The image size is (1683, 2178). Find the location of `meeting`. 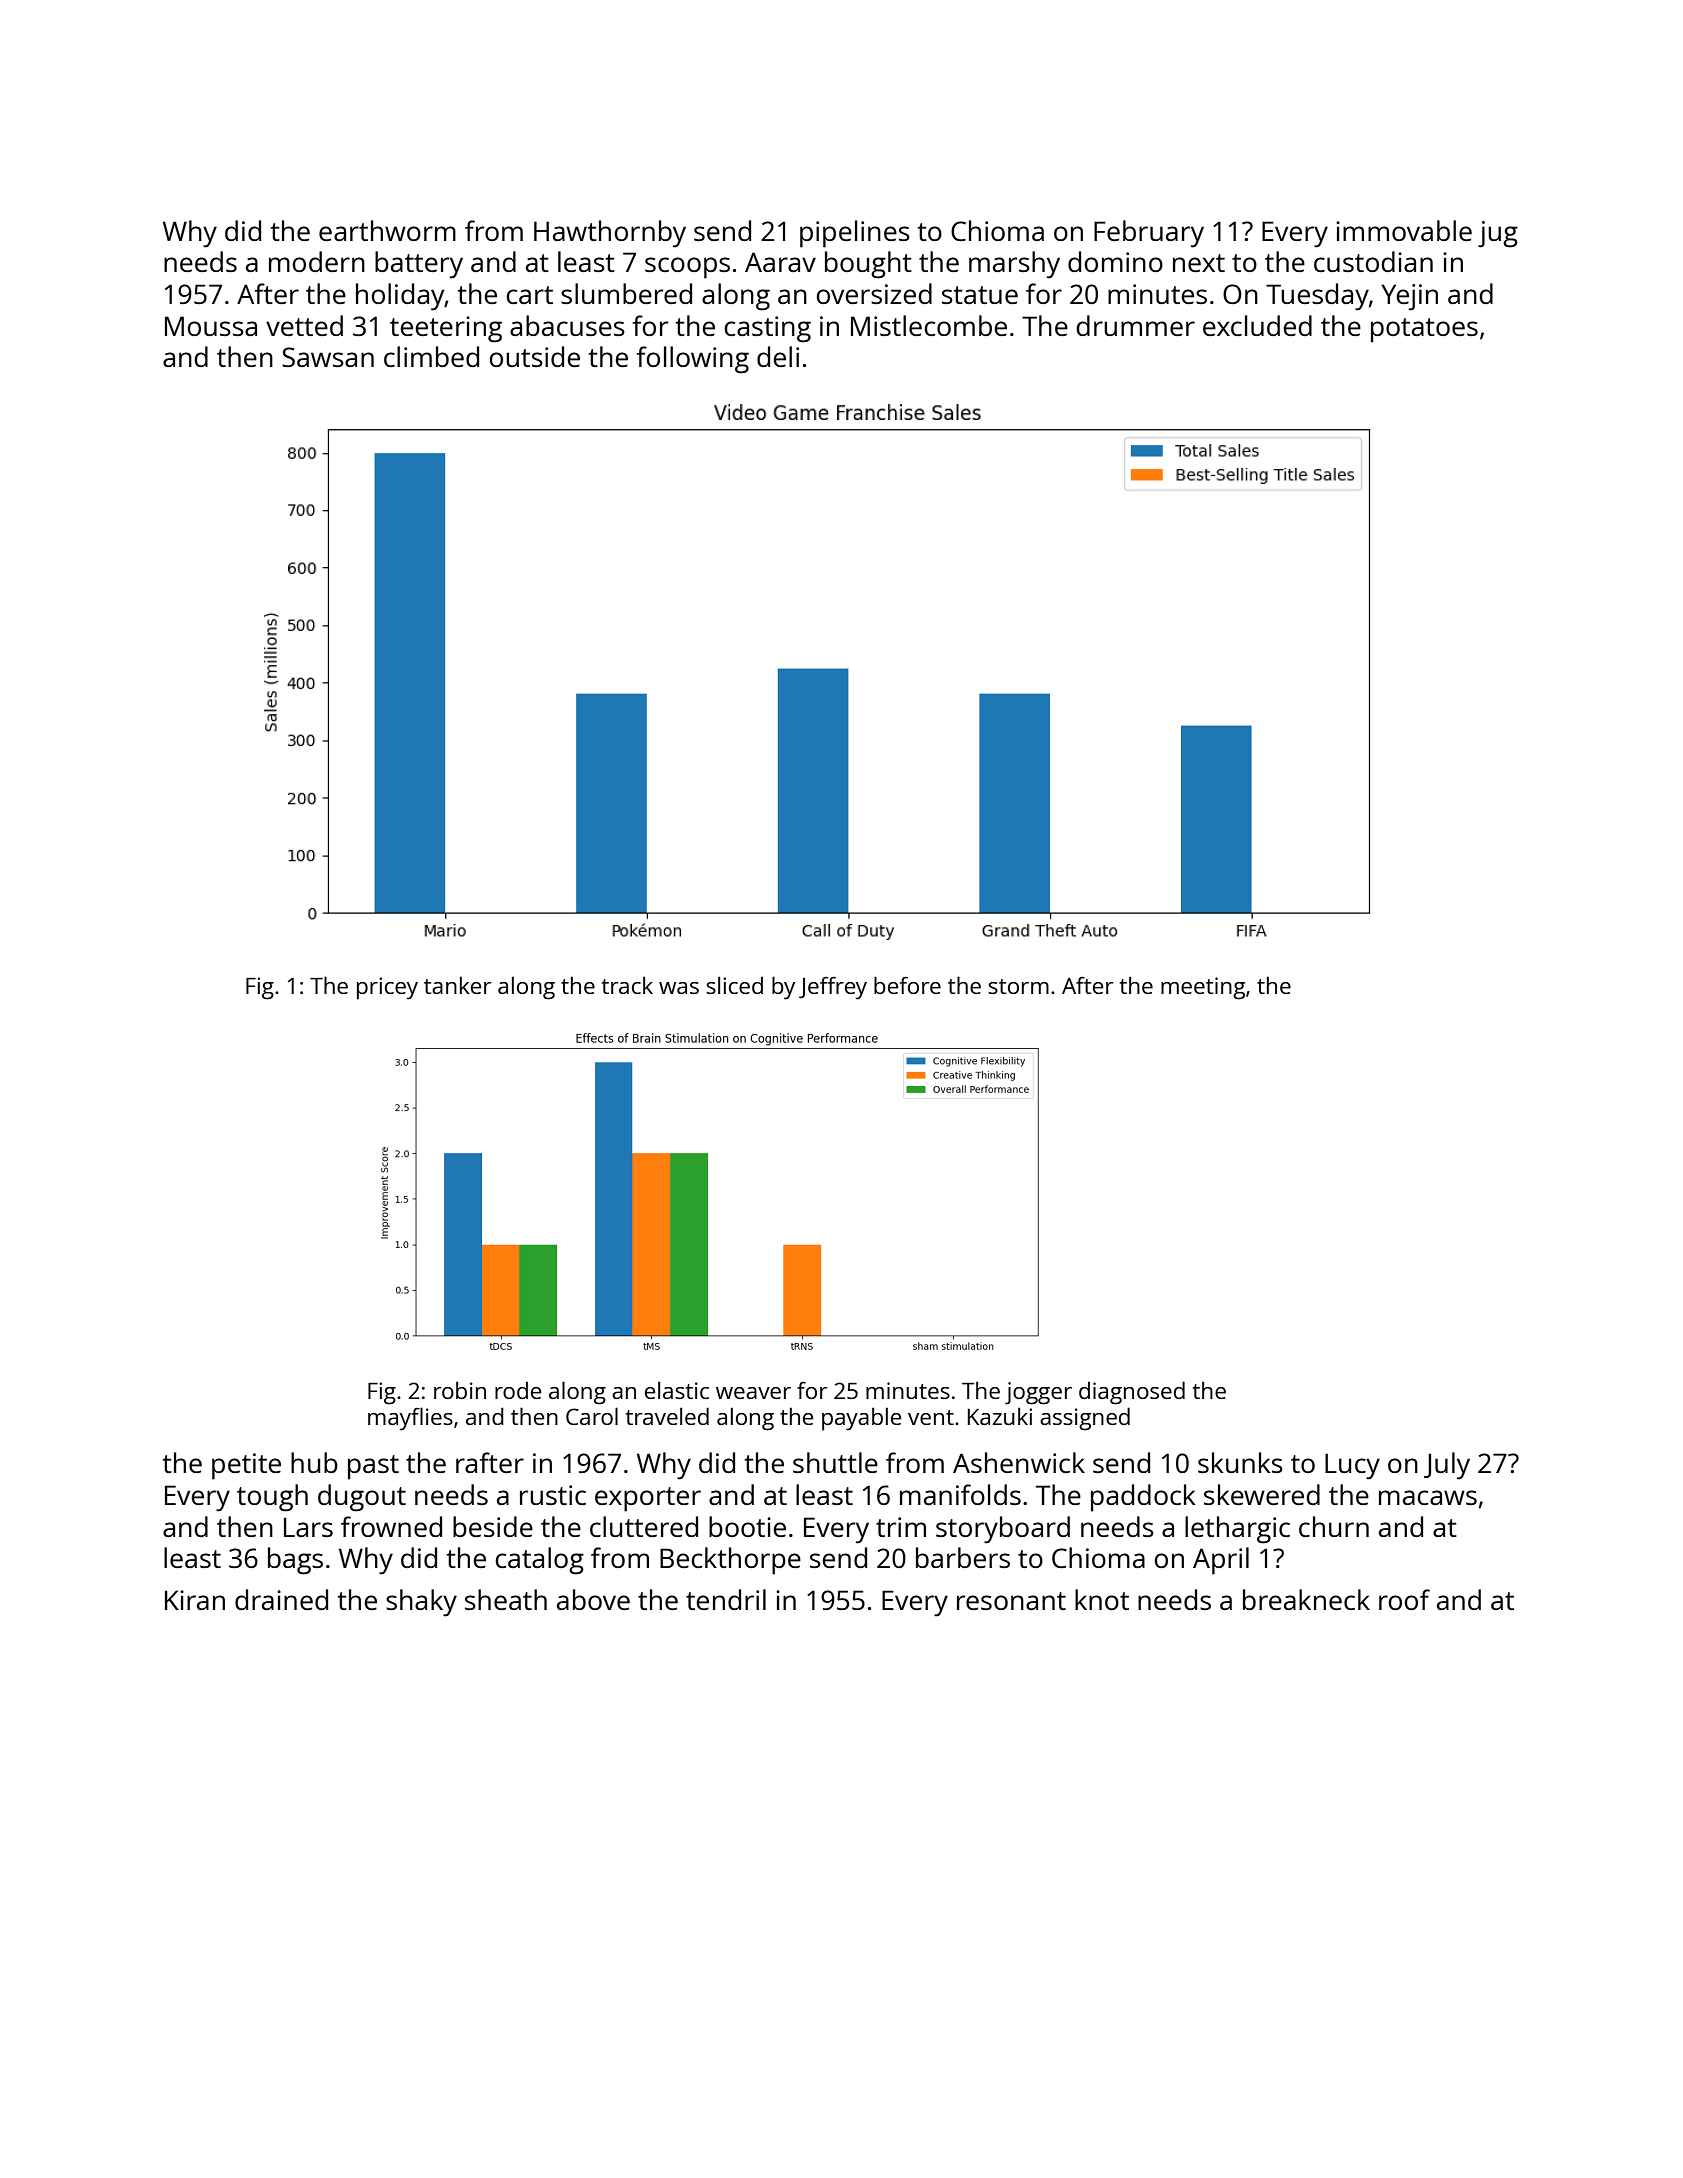

meeting is located at coordinates (1203, 988).
